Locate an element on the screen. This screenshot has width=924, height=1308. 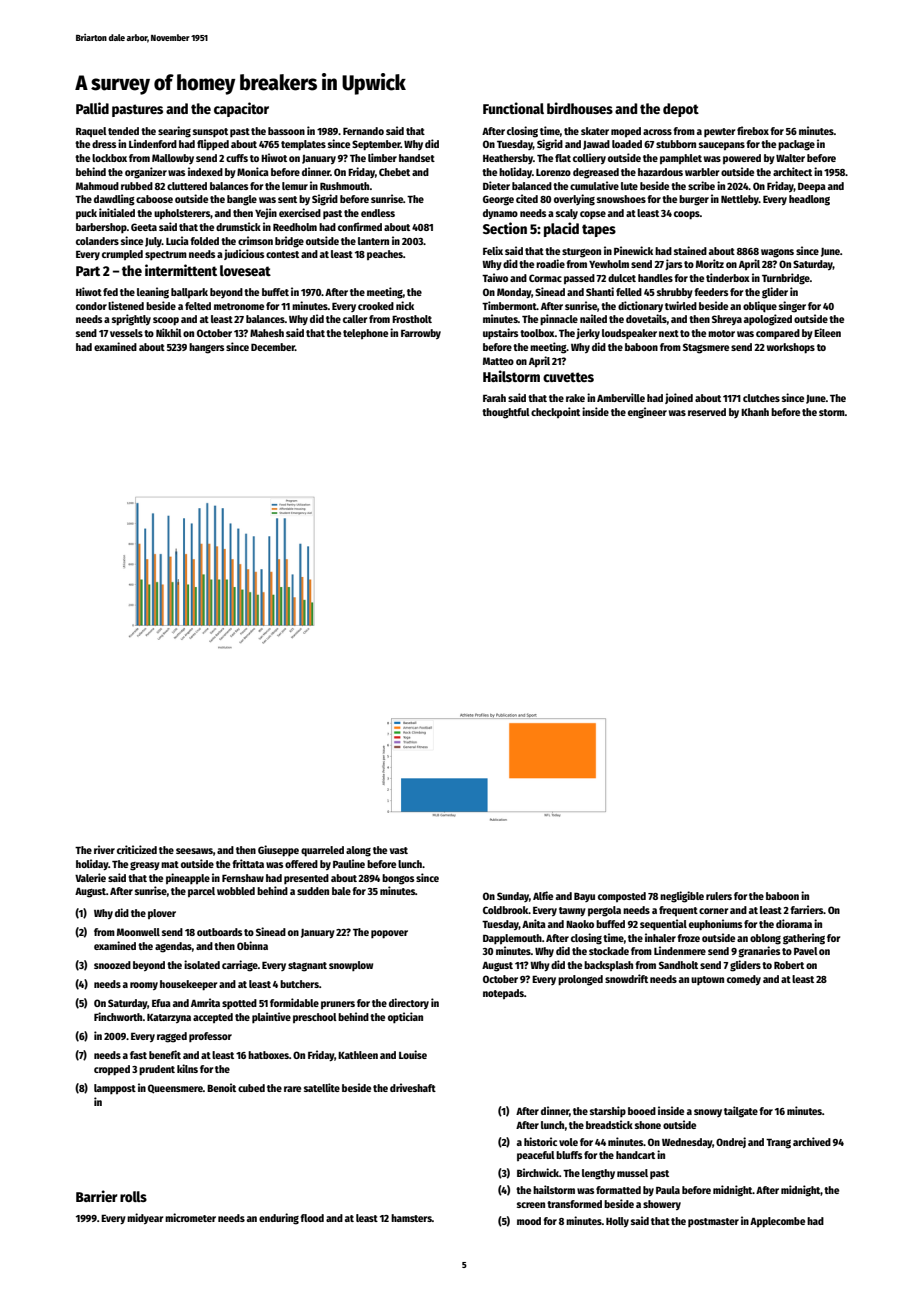
depot is located at coordinates (681, 110).
